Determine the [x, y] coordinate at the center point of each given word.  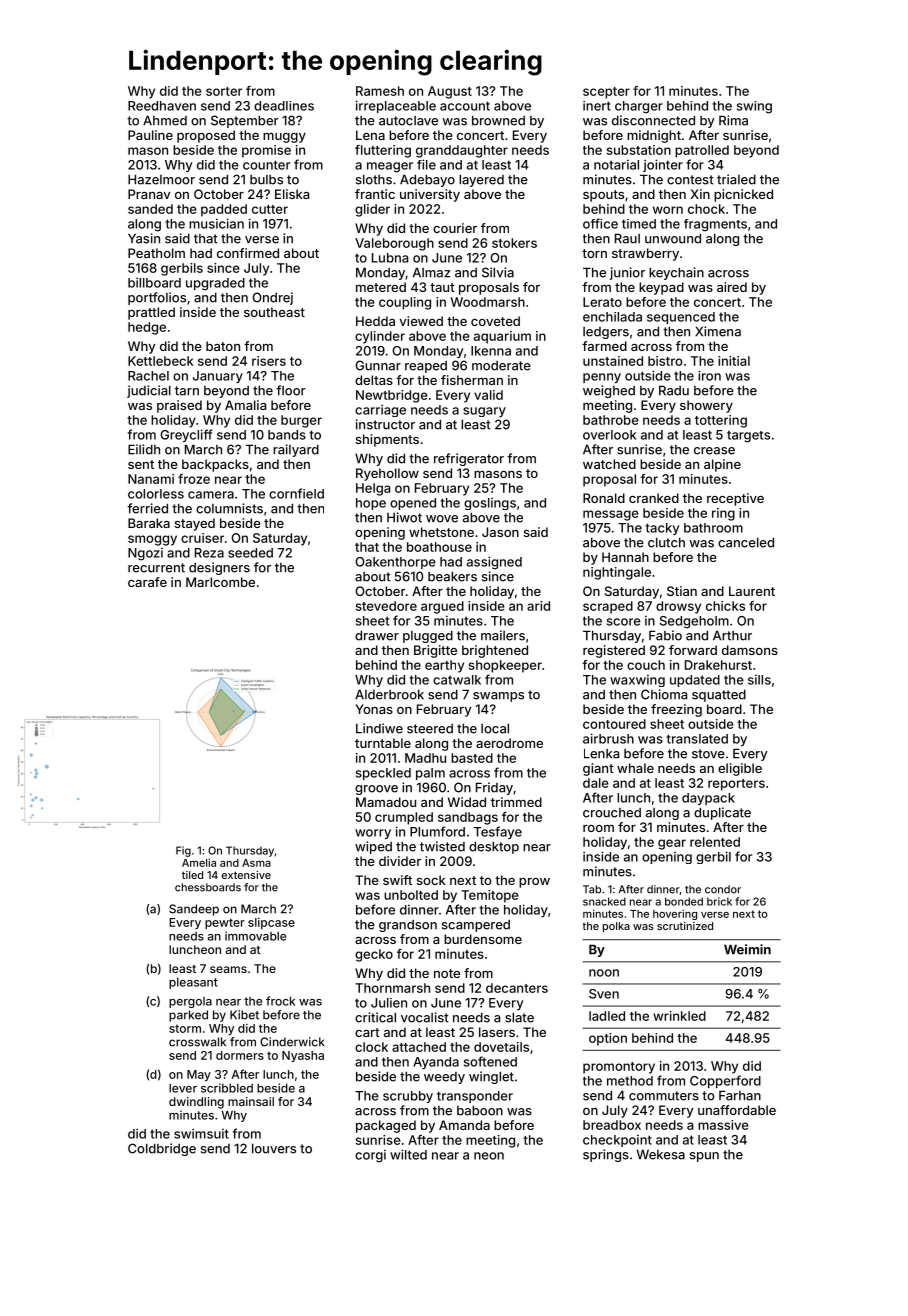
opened [413, 504]
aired [732, 287]
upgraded [215, 284]
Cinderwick [292, 1042]
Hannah [625, 557]
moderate [501, 366]
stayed [195, 524]
